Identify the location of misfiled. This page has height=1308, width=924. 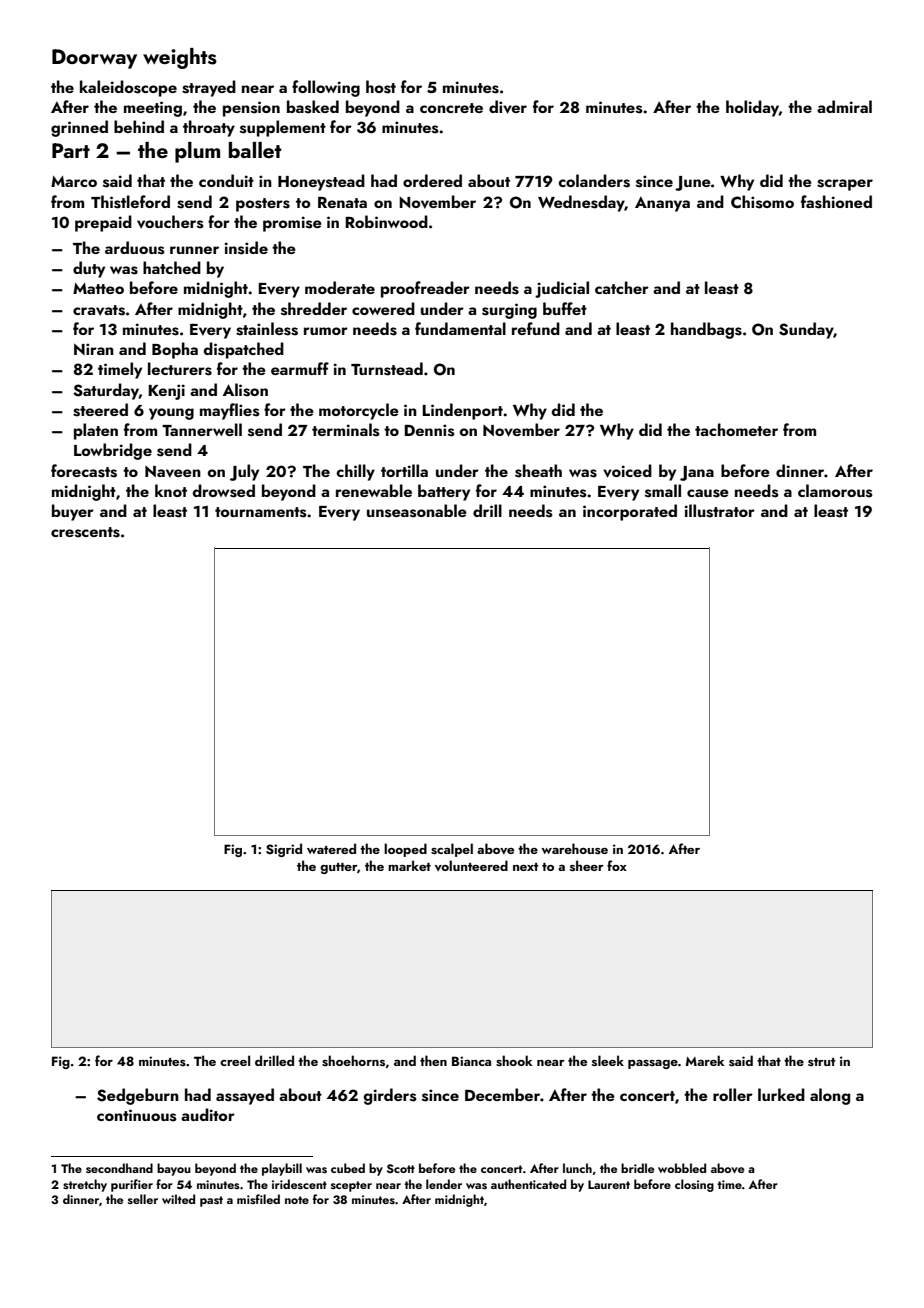
(258, 1199).
